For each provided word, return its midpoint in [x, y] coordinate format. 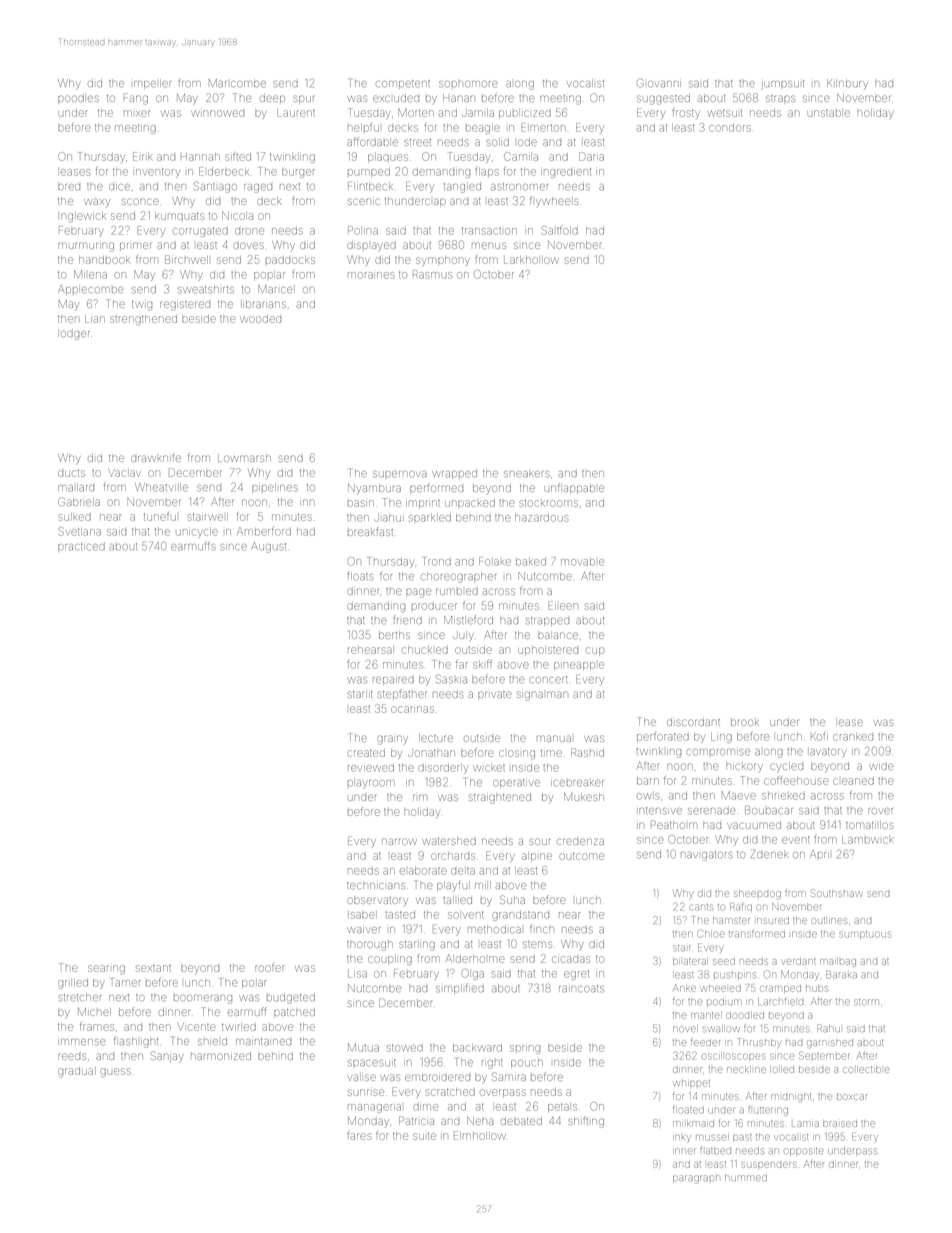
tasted [400, 915]
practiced [81, 547]
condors [730, 128]
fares [359, 1135]
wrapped [454, 474]
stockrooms [548, 503]
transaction [489, 231]
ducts [71, 473]
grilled [73, 984]
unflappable [574, 488]
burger [298, 173]
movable [582, 562]
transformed [757, 933]
